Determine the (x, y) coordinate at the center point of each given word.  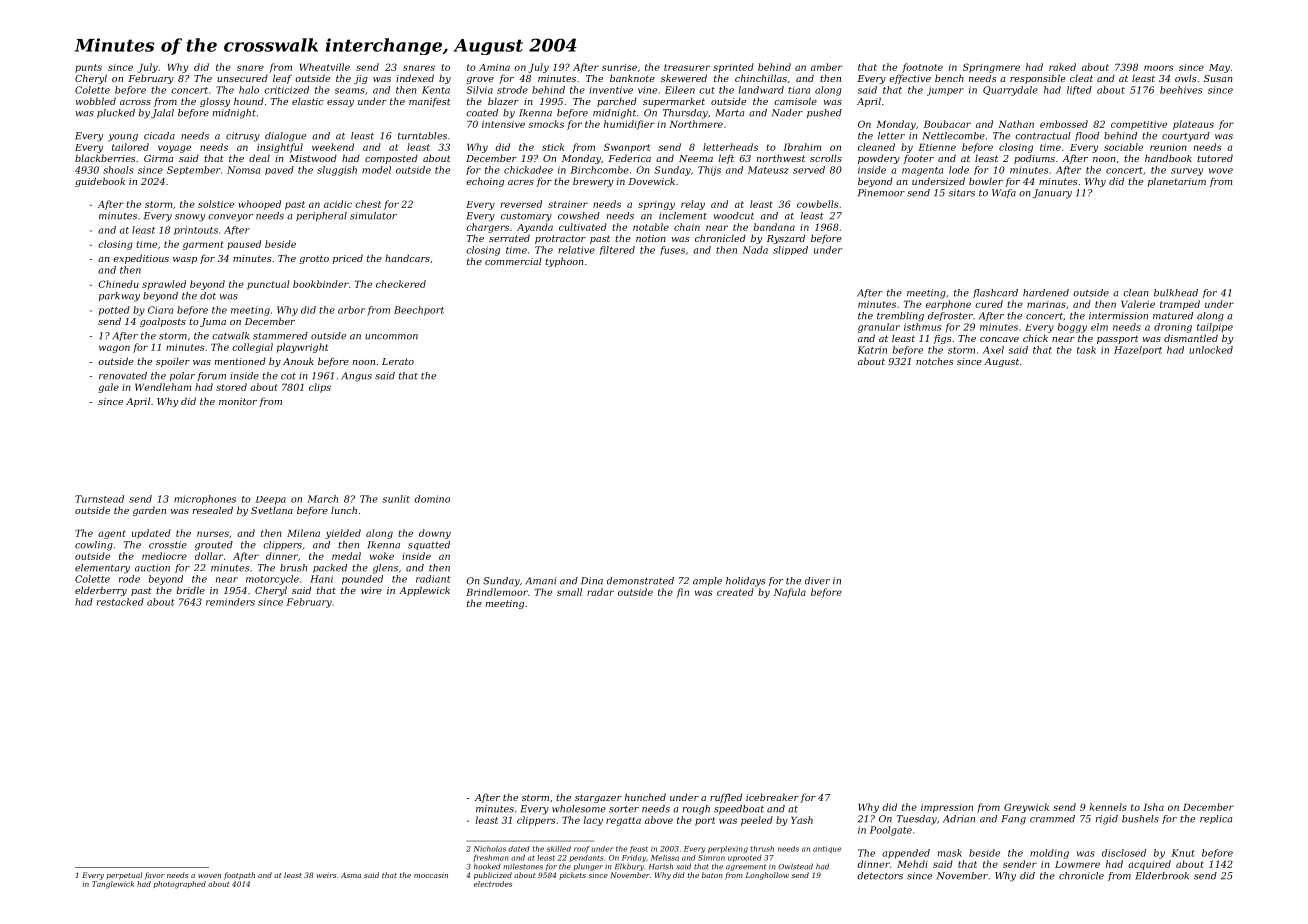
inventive (611, 90)
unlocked (1211, 350)
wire (371, 590)
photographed (179, 885)
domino (432, 499)
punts (88, 68)
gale (109, 388)
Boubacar (947, 124)
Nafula (790, 593)
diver (817, 581)
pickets (573, 875)
